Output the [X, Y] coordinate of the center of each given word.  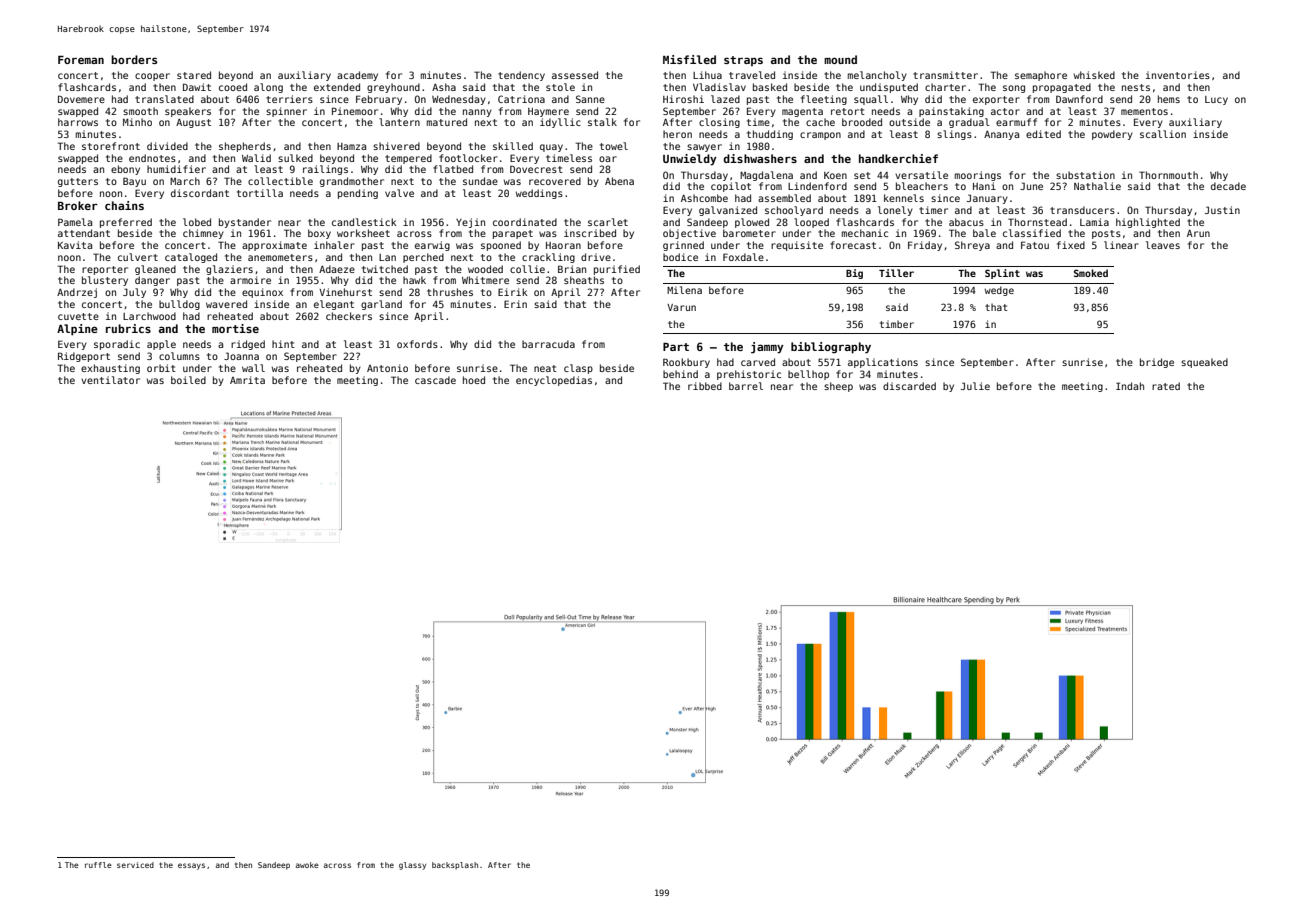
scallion [1163, 134]
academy [357, 76]
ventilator [110, 380]
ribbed [705, 386]
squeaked [1204, 363]
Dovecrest [536, 169]
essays [191, 866]
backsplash [455, 866]
